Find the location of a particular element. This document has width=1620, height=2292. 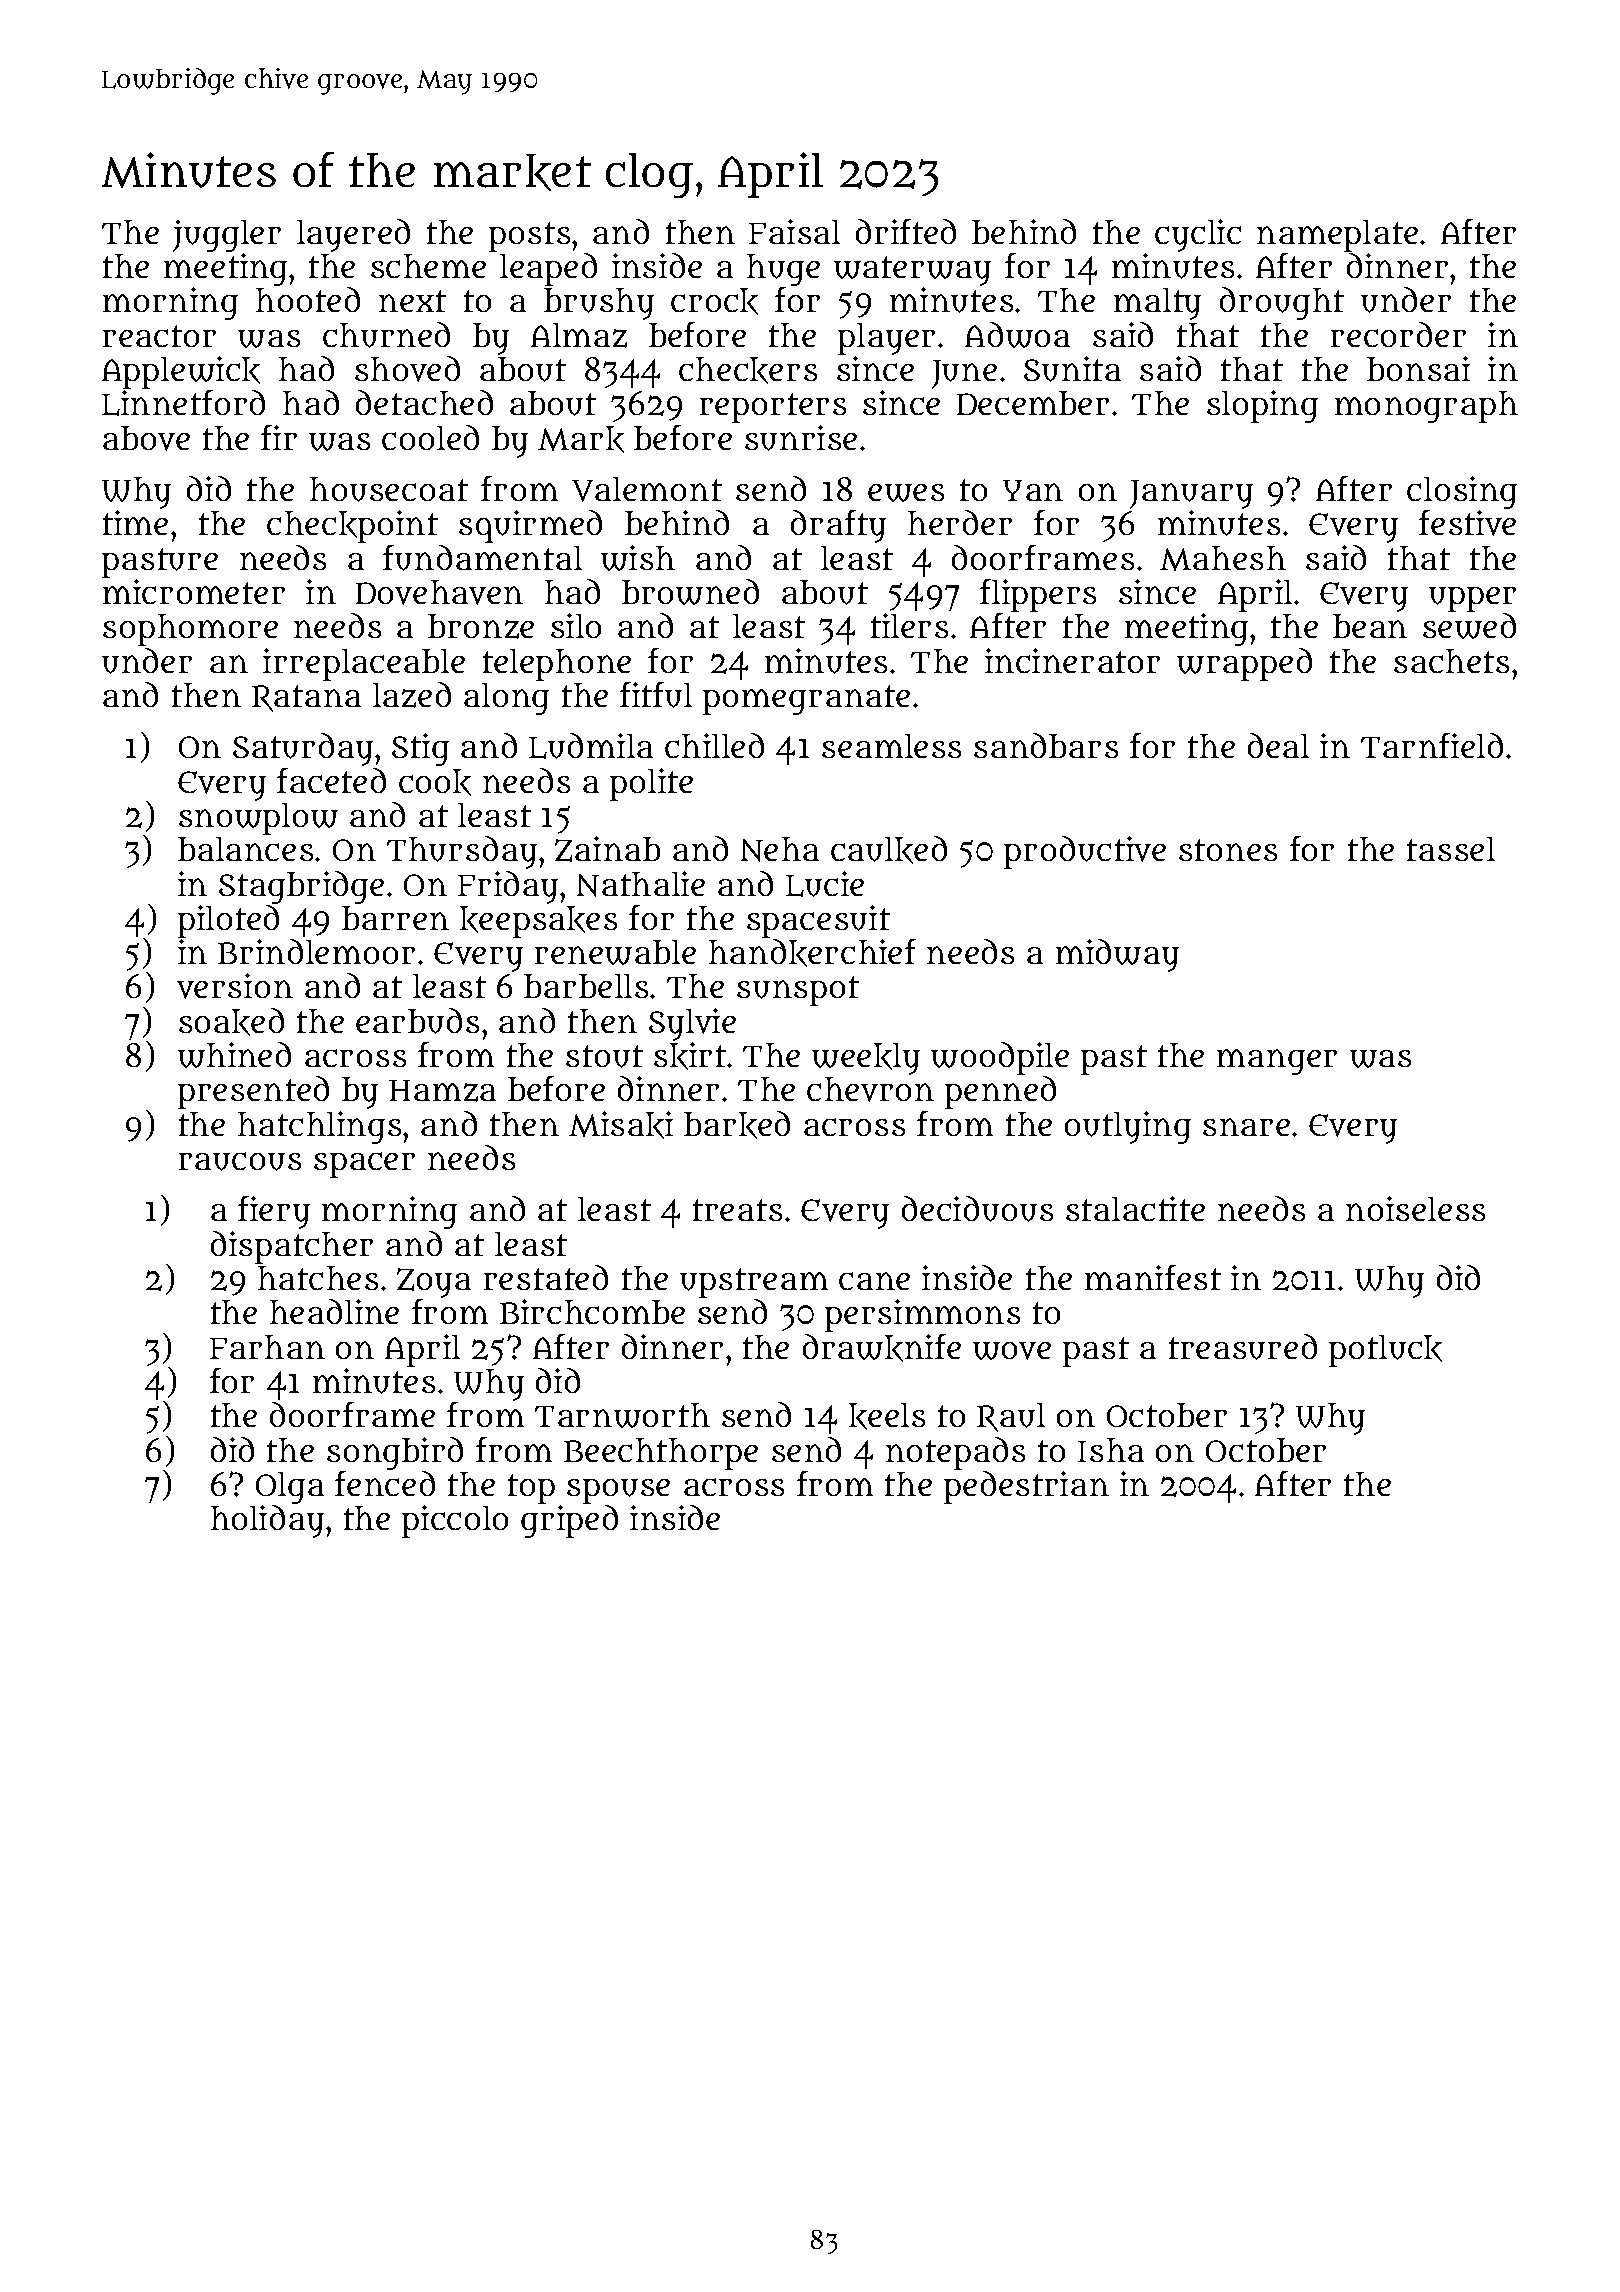

Zainab is located at coordinates (607, 849).
